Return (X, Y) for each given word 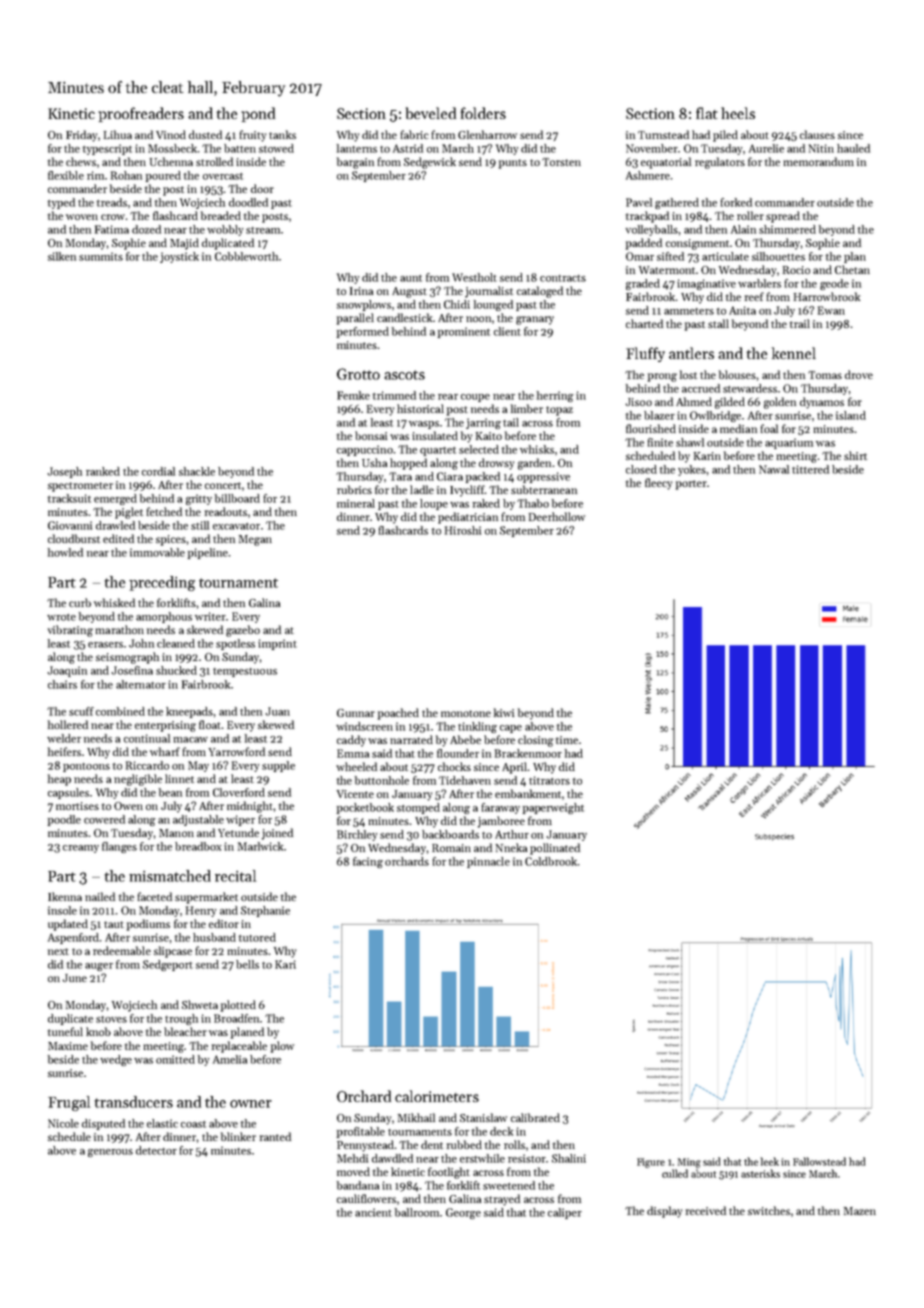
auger (99, 967)
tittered (810, 469)
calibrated (535, 1117)
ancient (373, 1212)
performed (363, 332)
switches (769, 1210)
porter (691, 485)
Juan (277, 711)
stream (263, 230)
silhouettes (778, 256)
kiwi (504, 712)
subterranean (544, 489)
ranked (103, 471)
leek (770, 1161)
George (463, 1213)
